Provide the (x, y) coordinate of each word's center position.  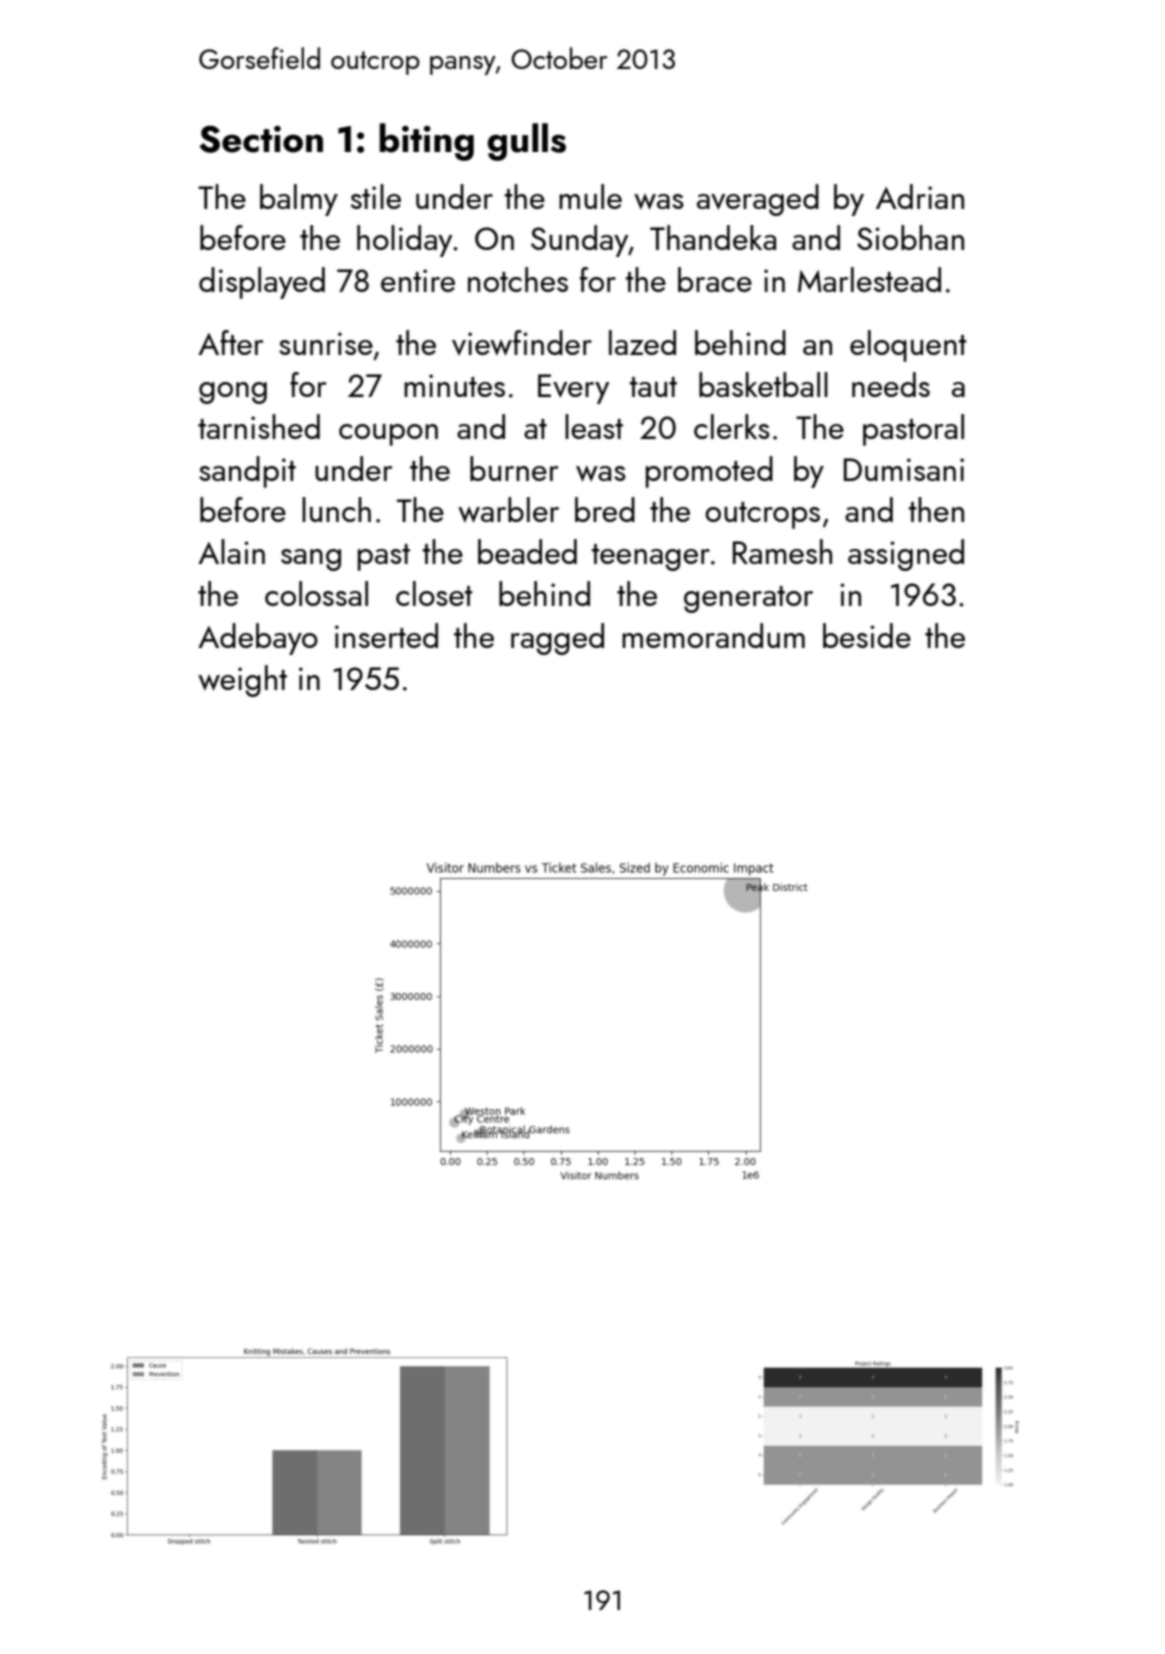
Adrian (920, 196)
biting (426, 142)
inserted (386, 635)
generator (748, 599)
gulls (527, 142)
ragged (557, 639)
